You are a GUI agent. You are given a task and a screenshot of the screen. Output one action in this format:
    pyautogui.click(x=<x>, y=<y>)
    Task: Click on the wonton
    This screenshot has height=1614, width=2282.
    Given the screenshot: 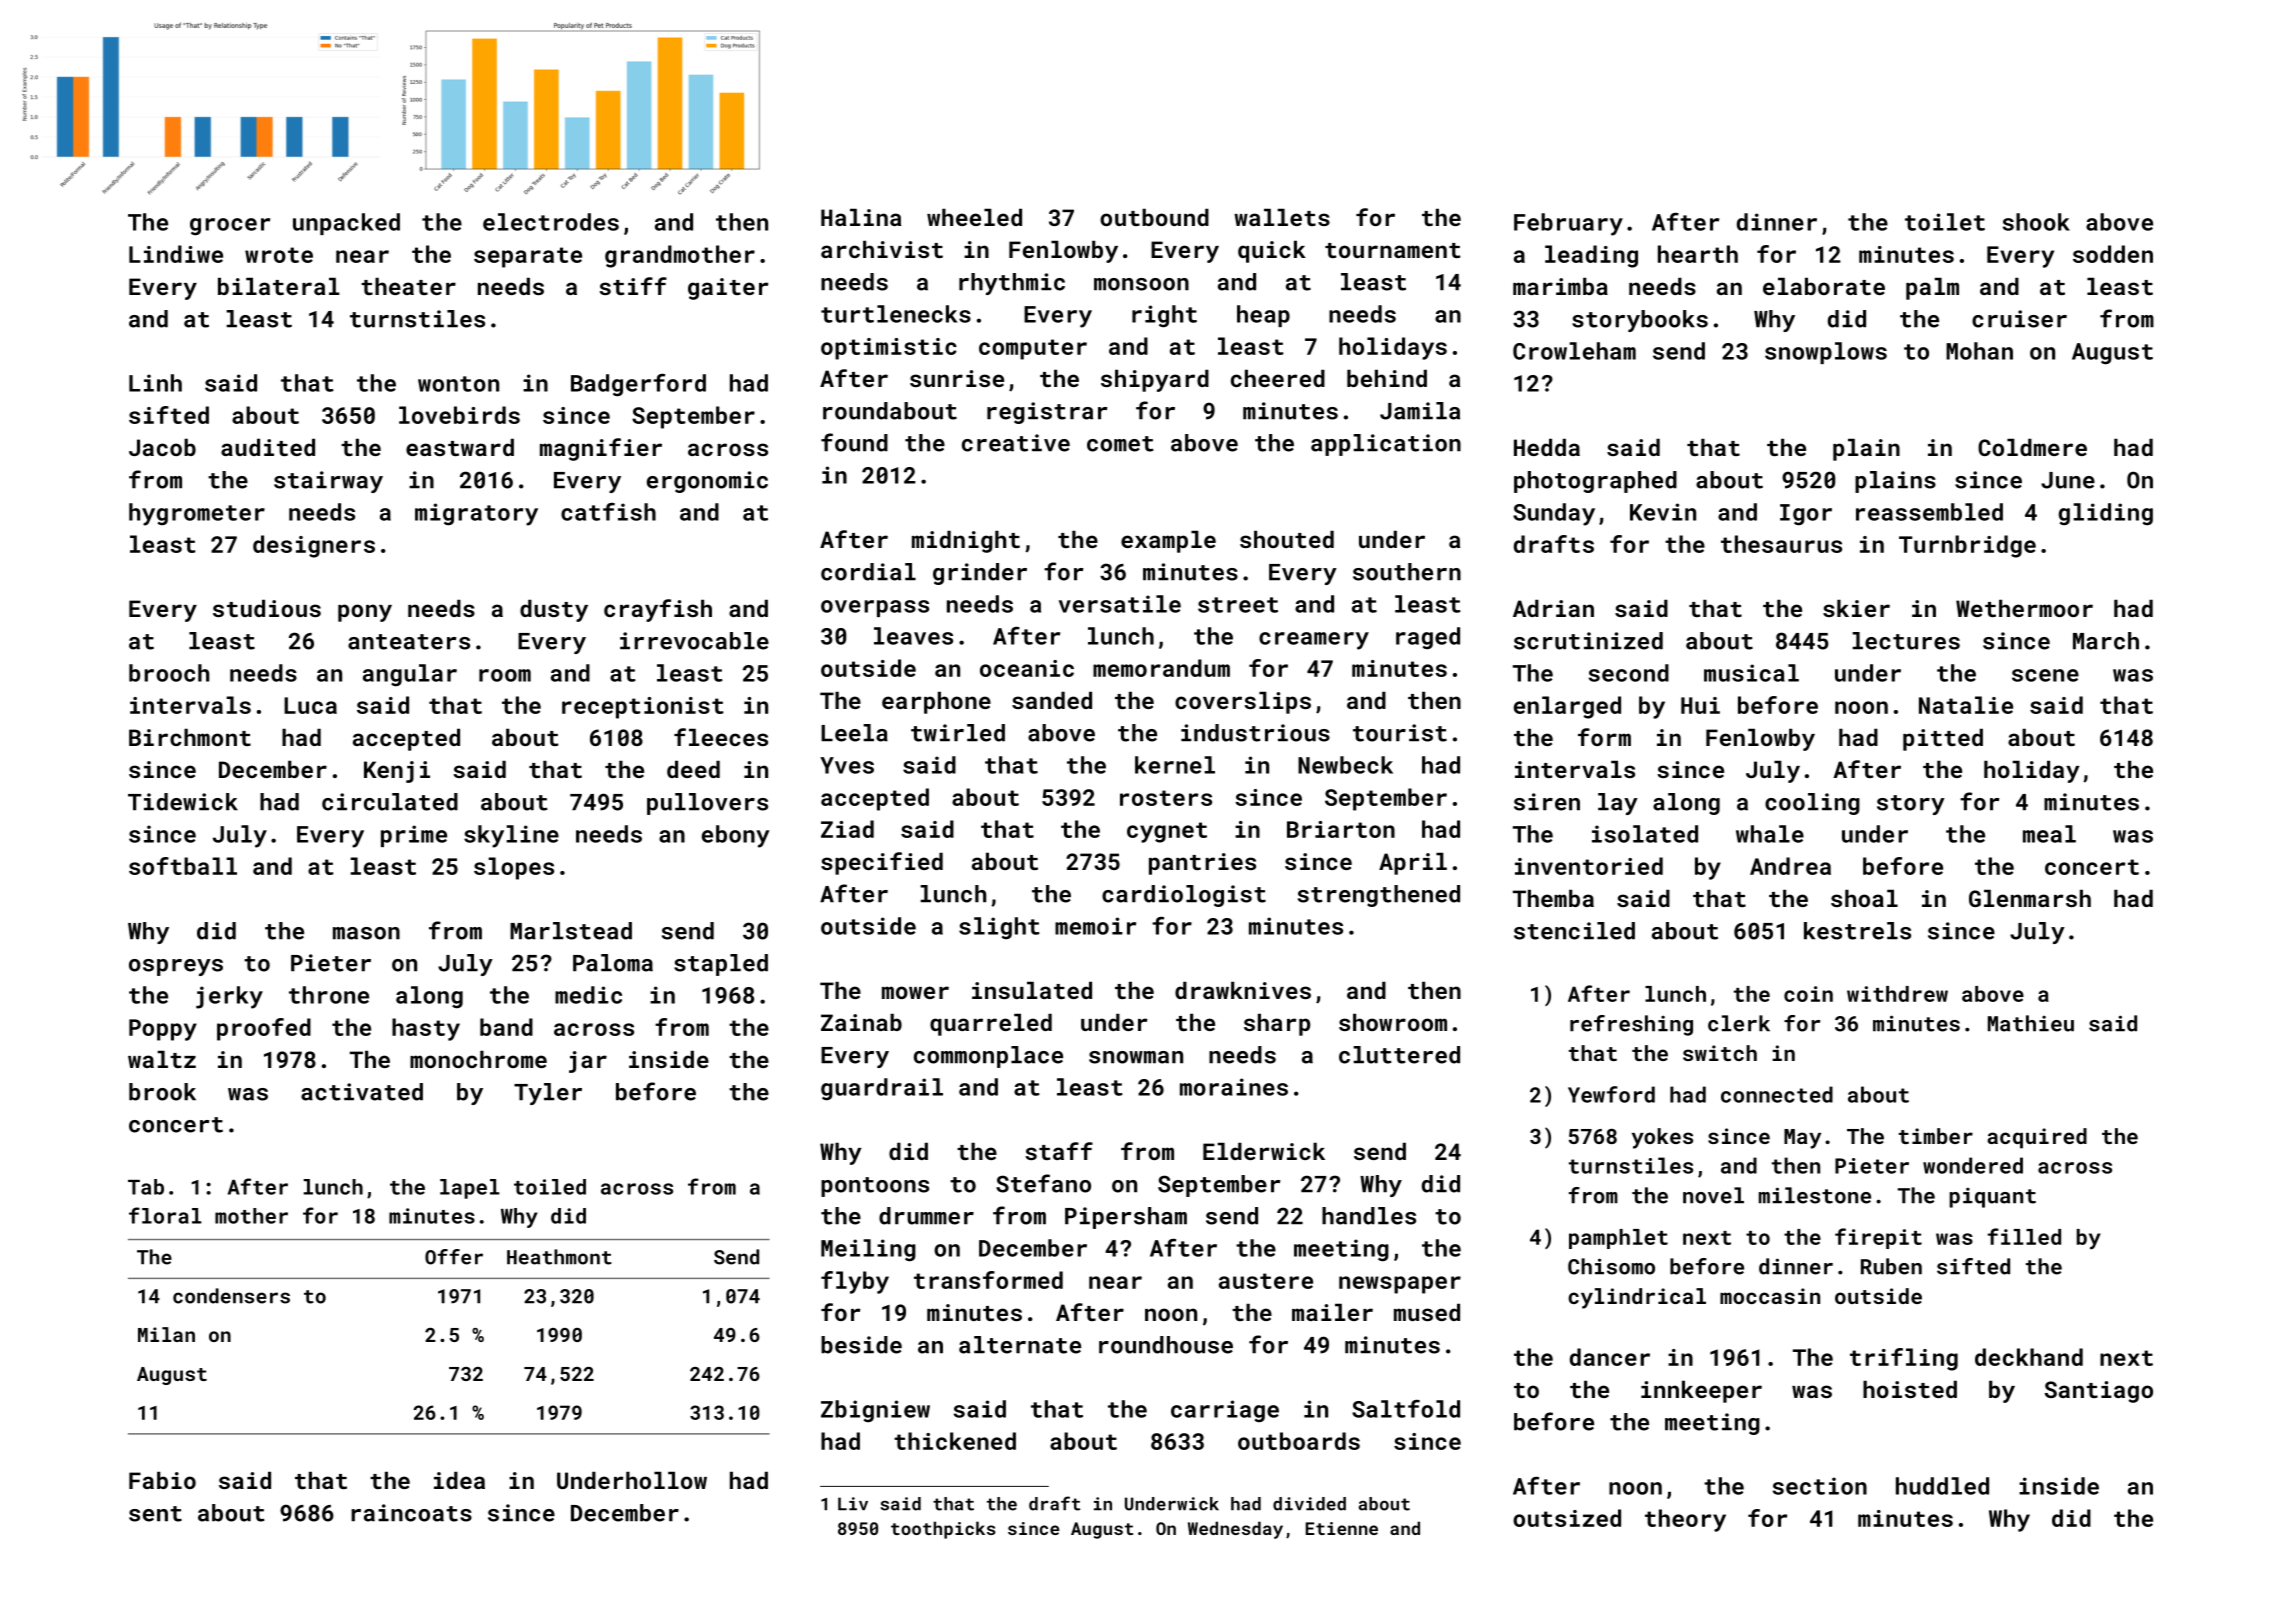 What is the action you would take?
    pyautogui.click(x=458, y=384)
